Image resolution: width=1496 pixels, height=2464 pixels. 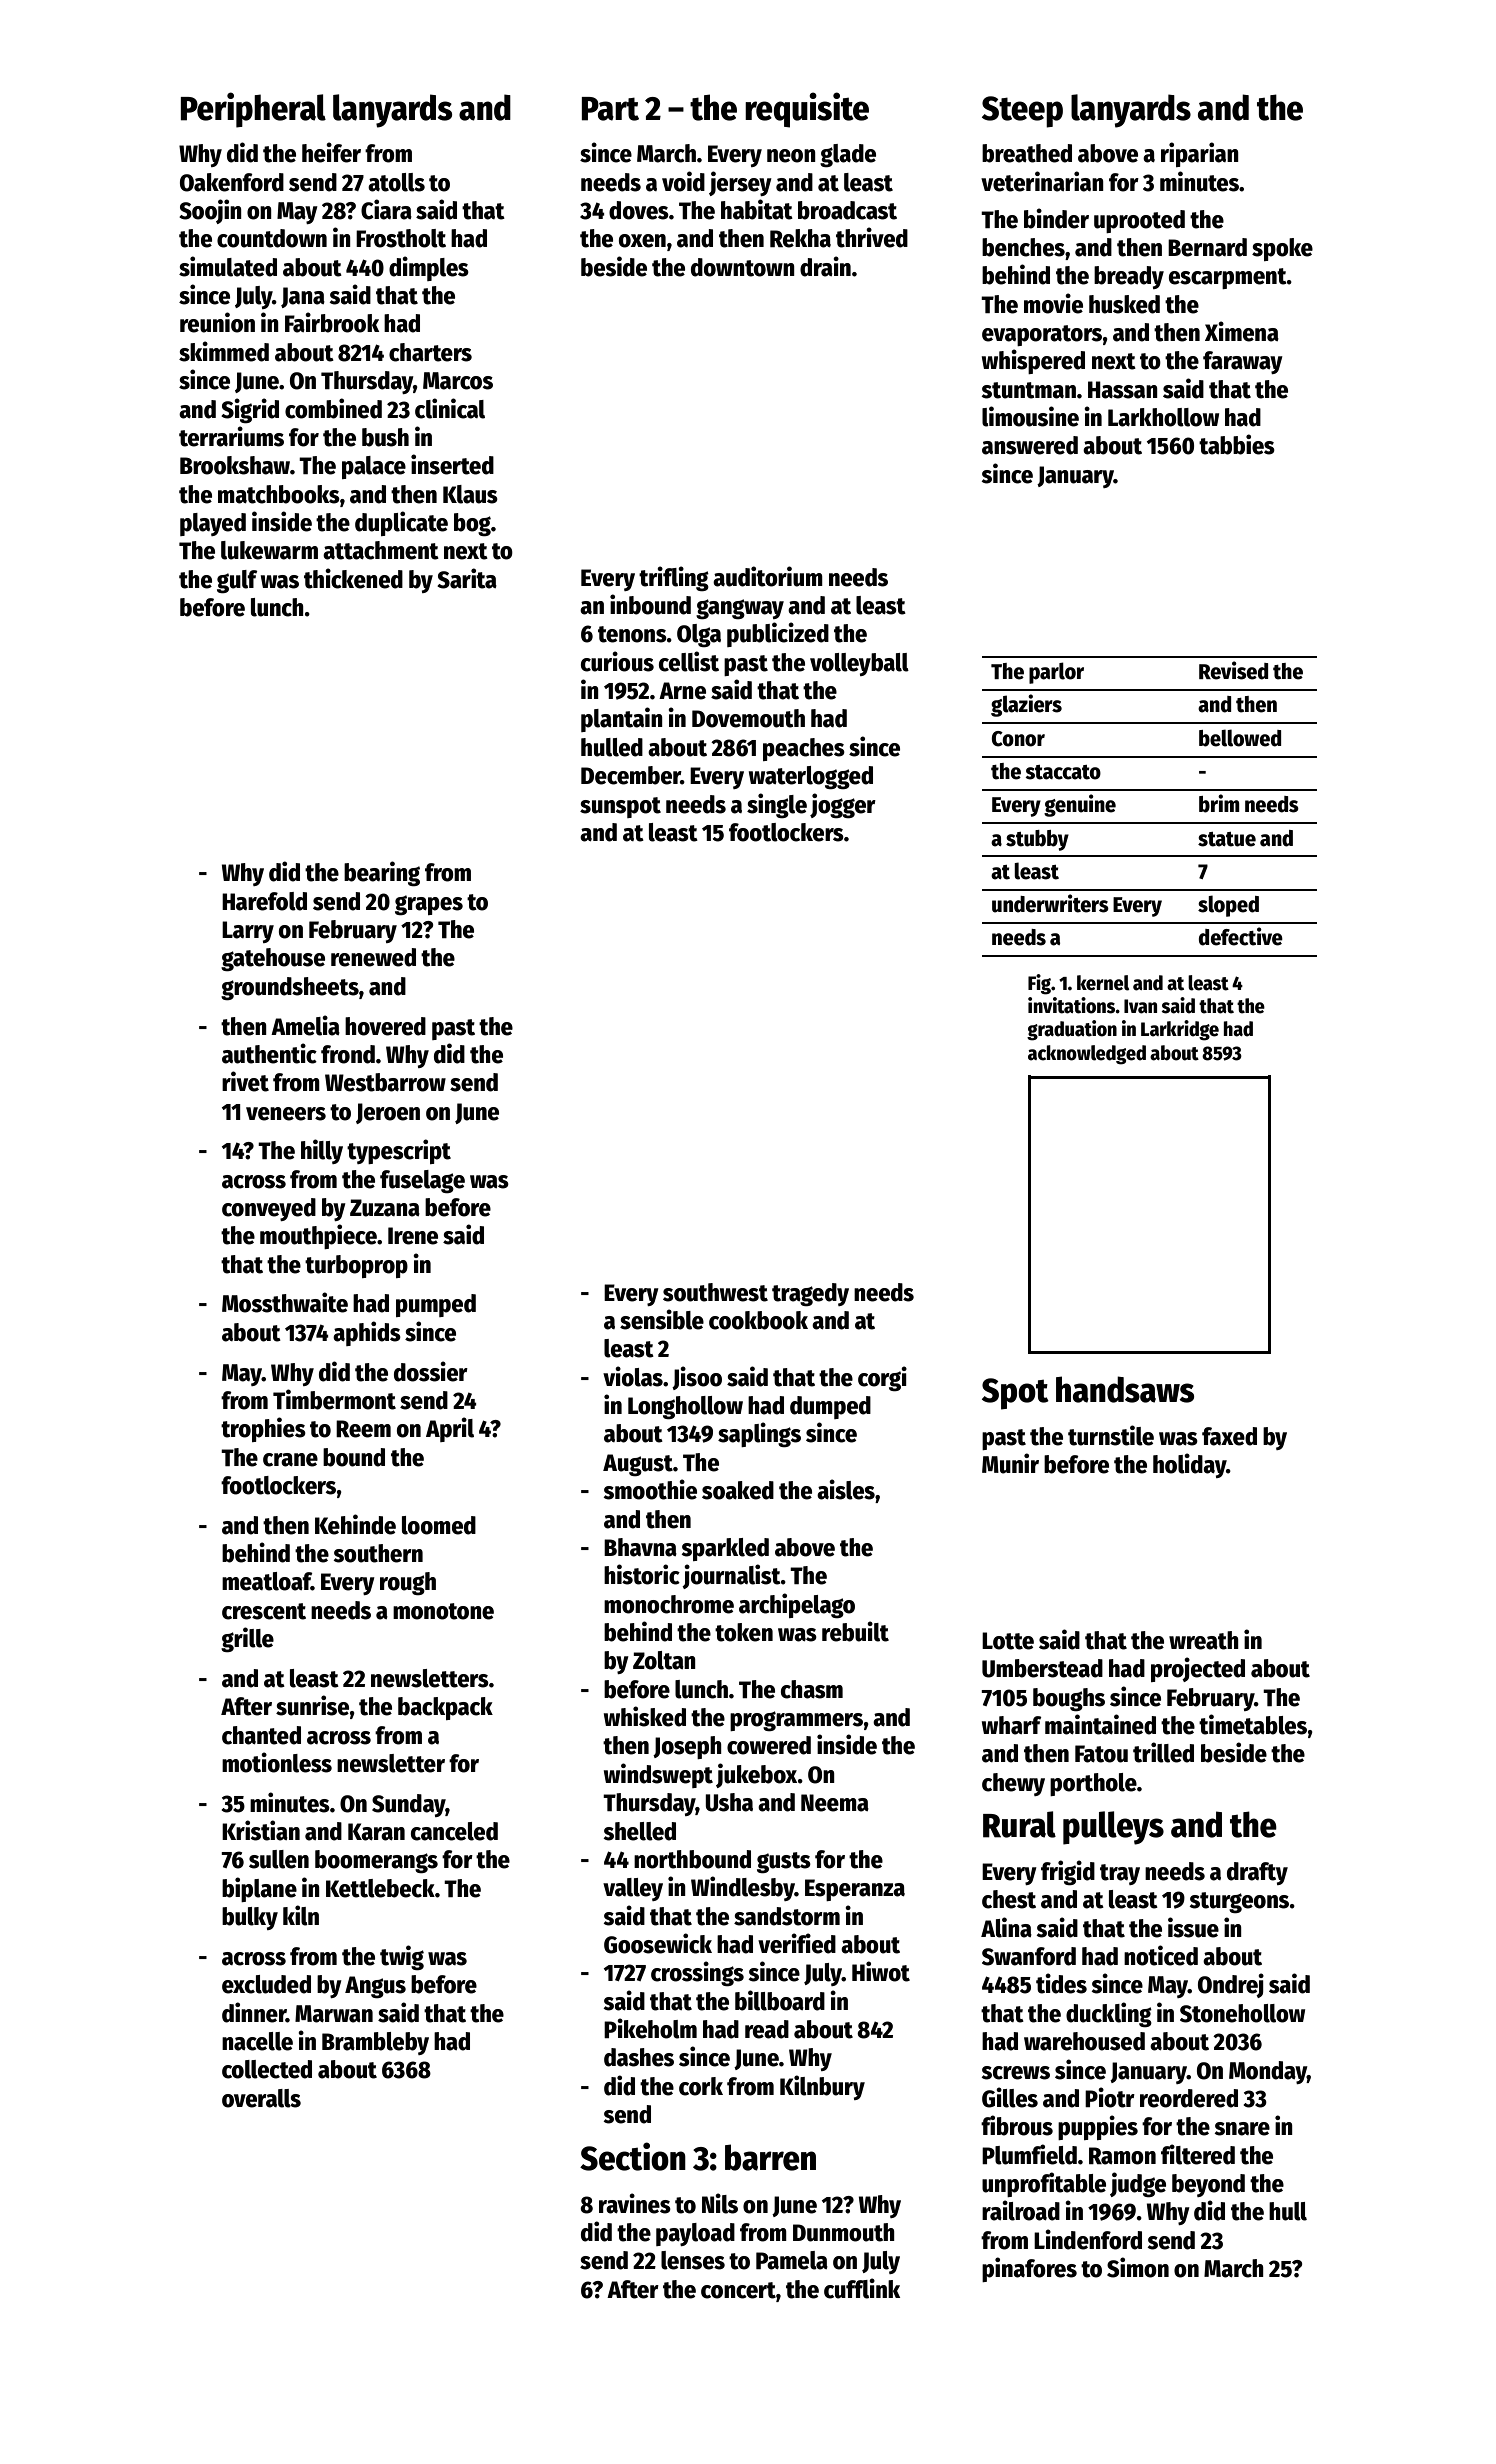 I want to click on dimples, so click(x=429, y=268).
